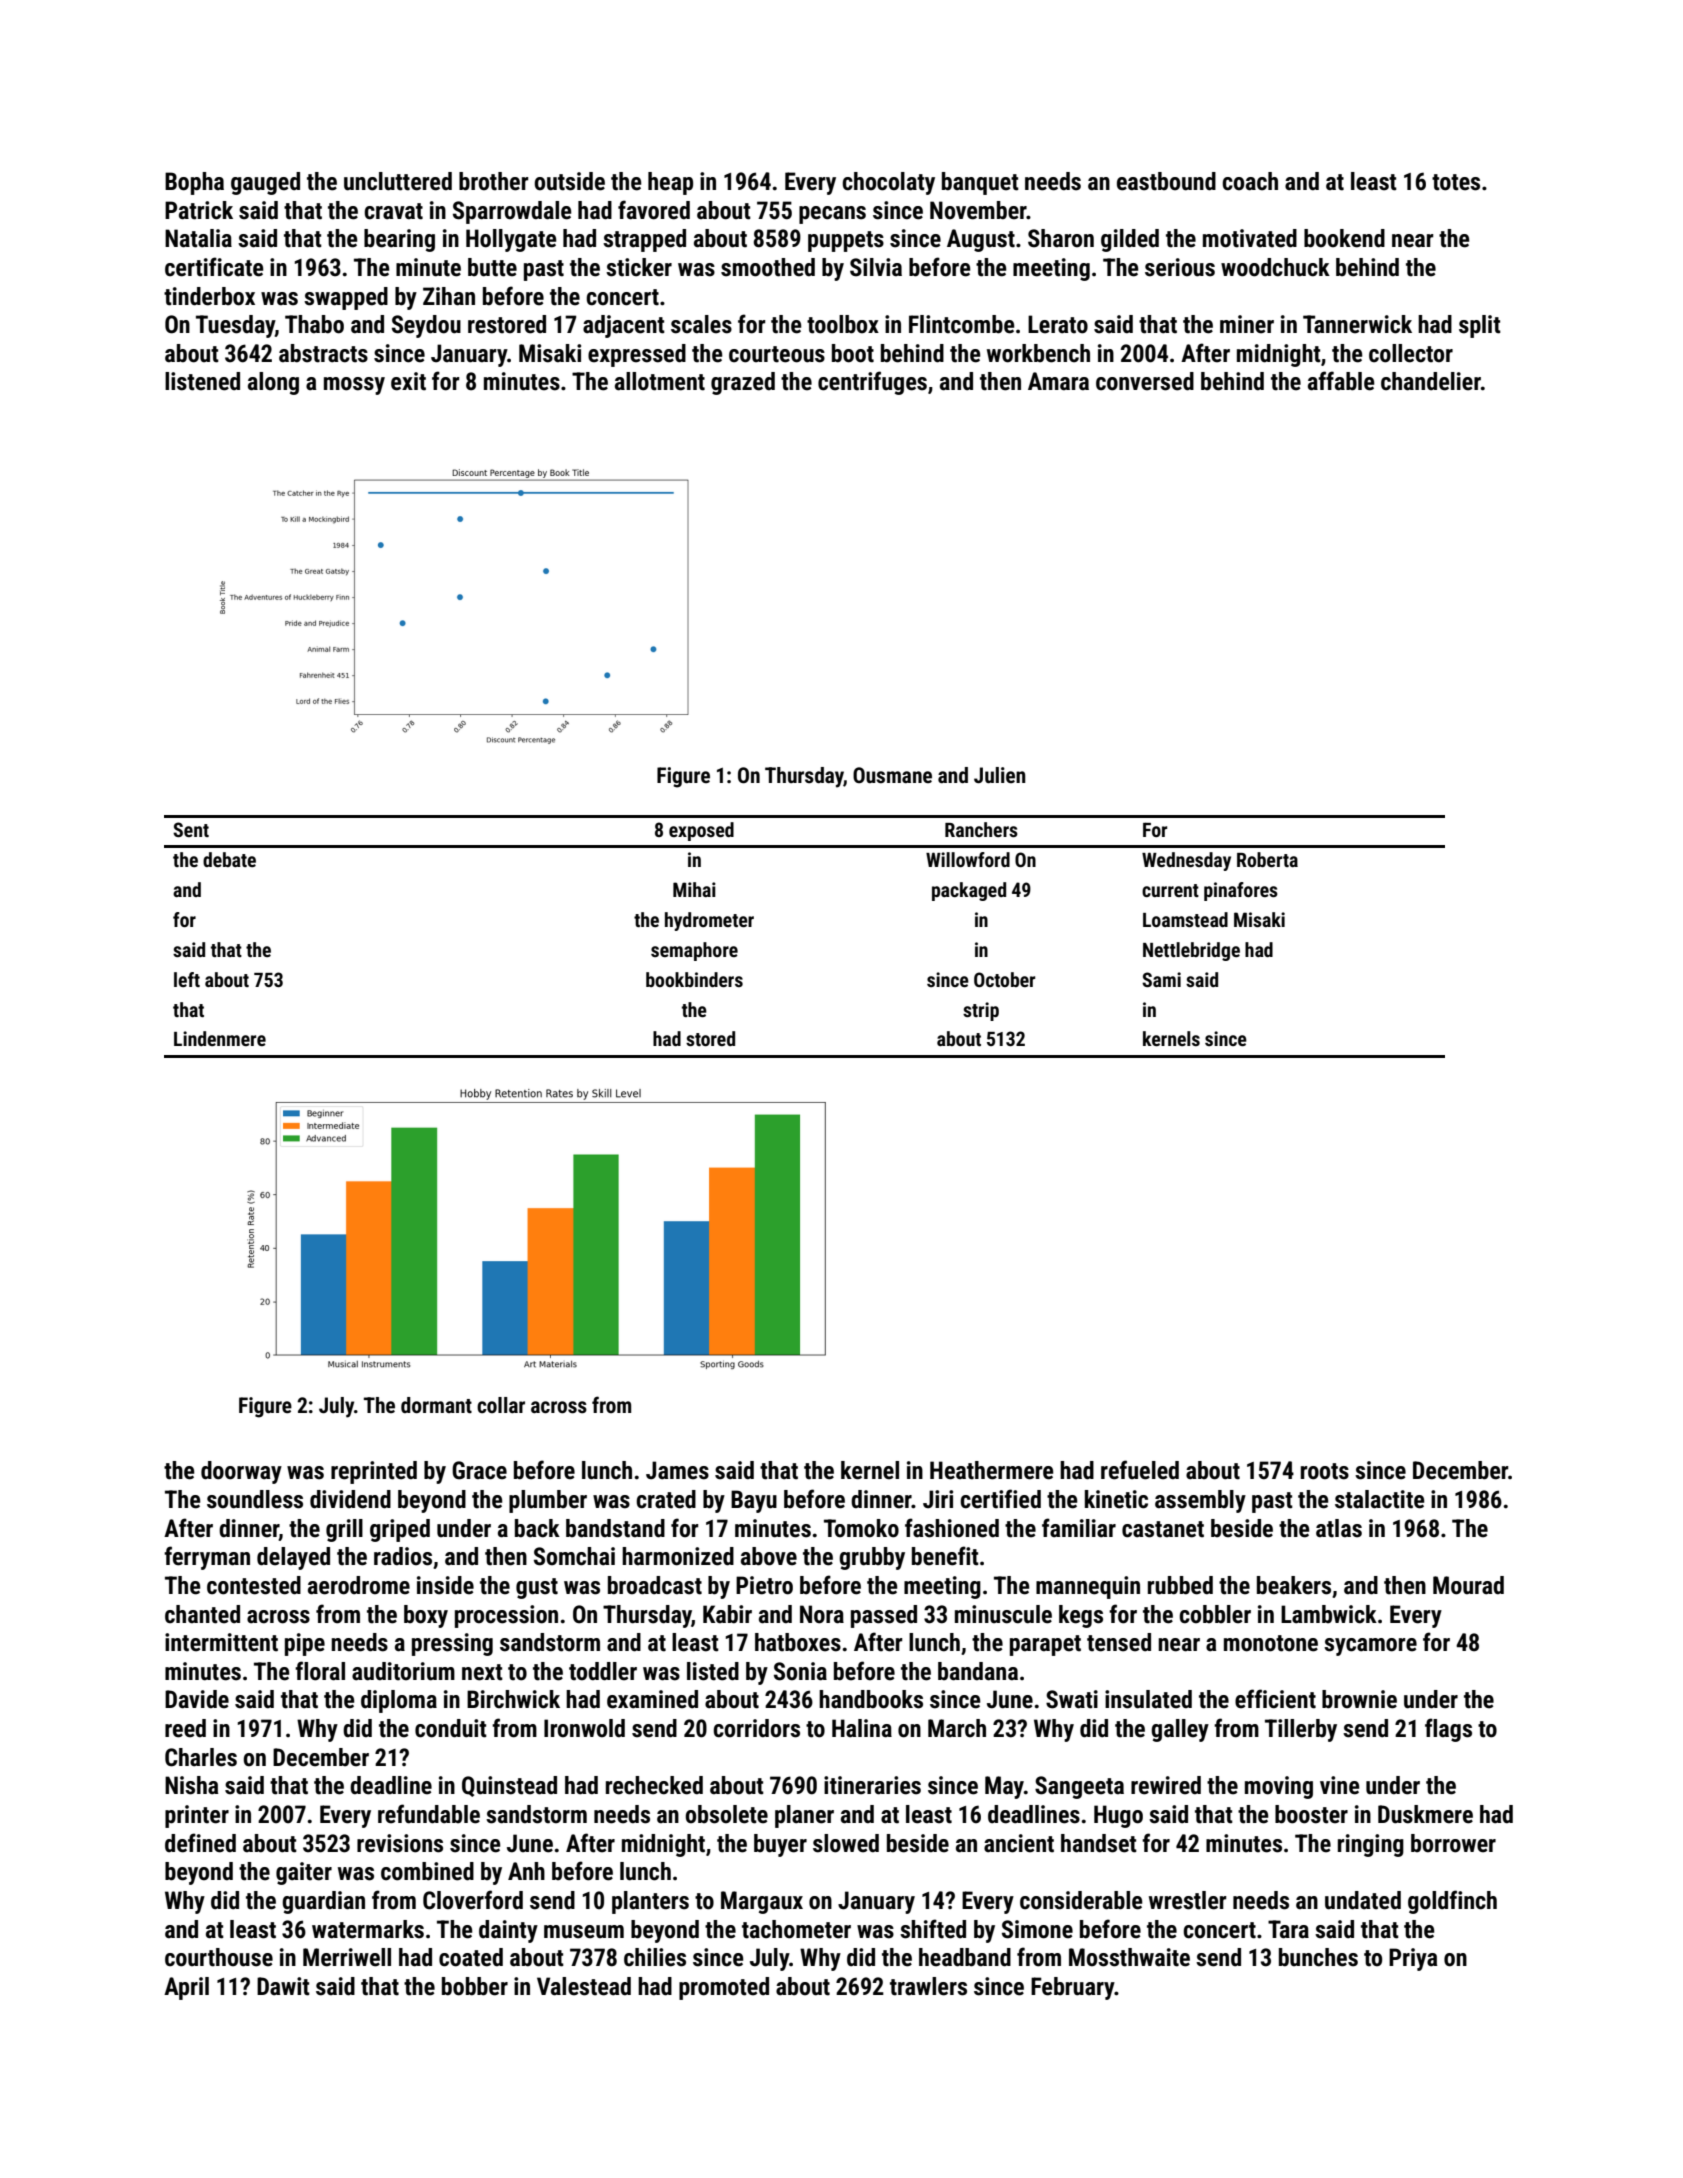 The image size is (1683, 2178). What do you see at coordinates (1325, 1471) in the document?
I see `roots` at bounding box center [1325, 1471].
